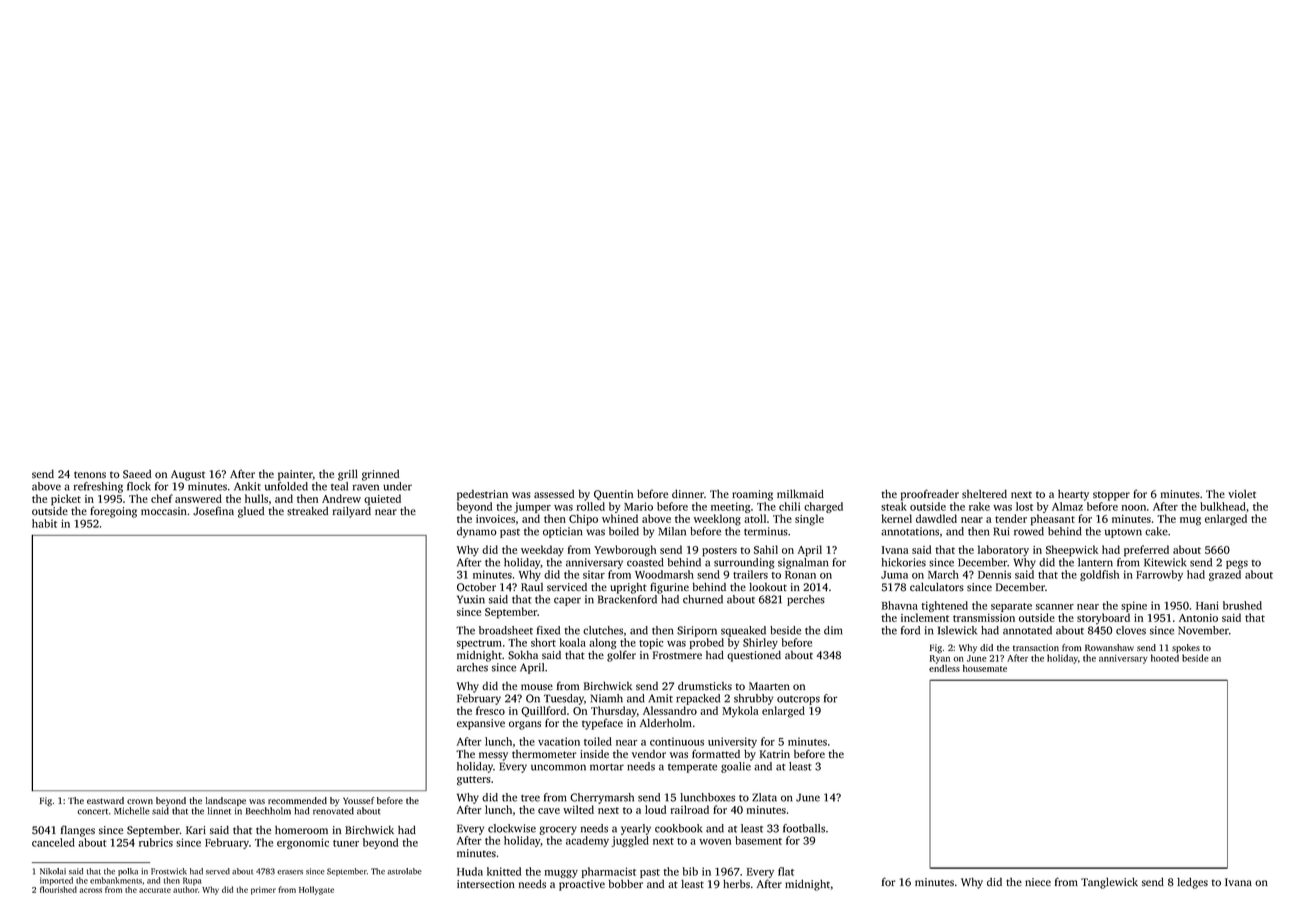 This image has width=1308, height=924. I want to click on embankments, so click(116, 880).
